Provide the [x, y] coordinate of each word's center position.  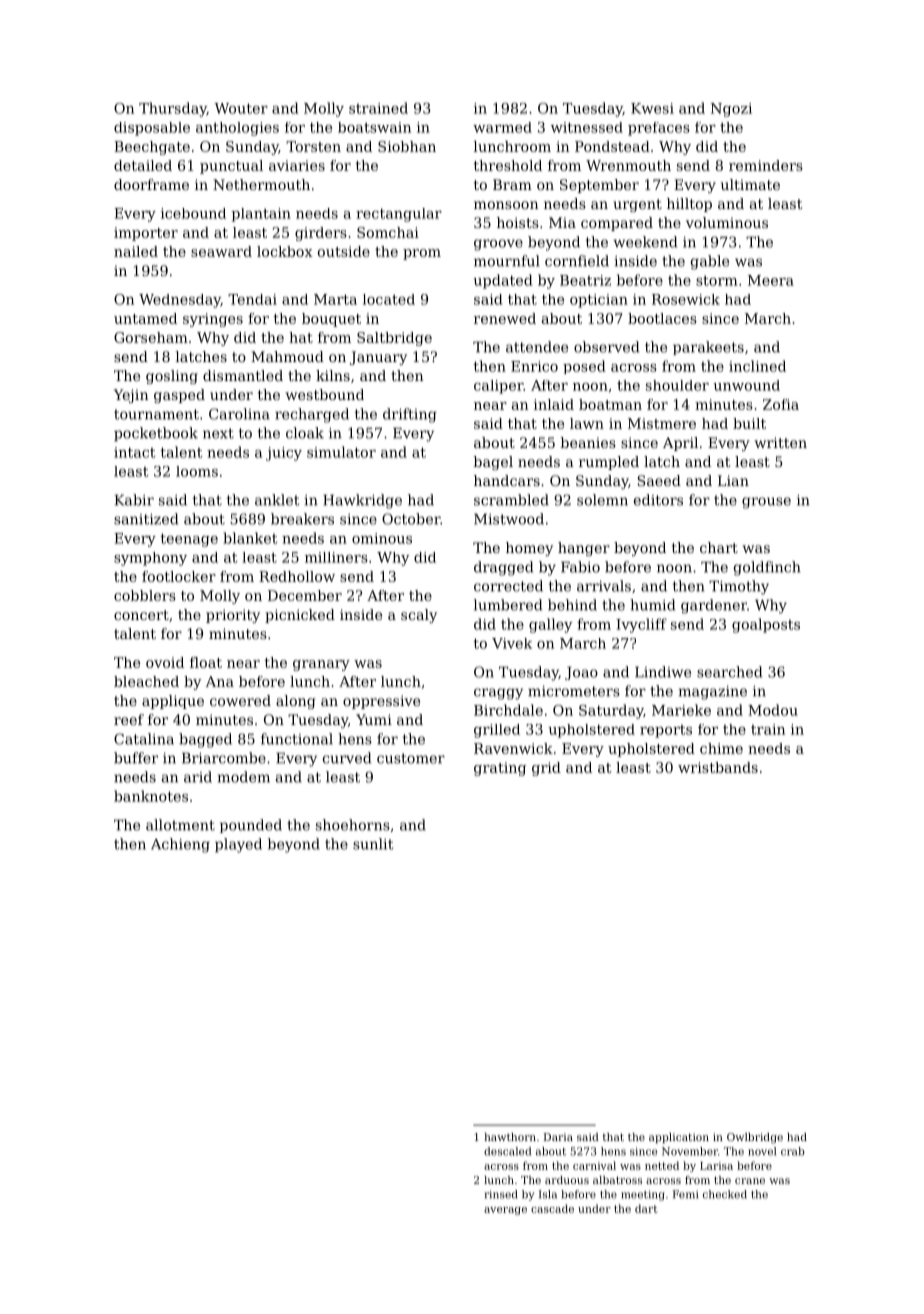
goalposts [766, 625]
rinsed [501, 1194]
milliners [336, 557]
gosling [172, 377]
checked [725, 1194]
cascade [552, 1208]
